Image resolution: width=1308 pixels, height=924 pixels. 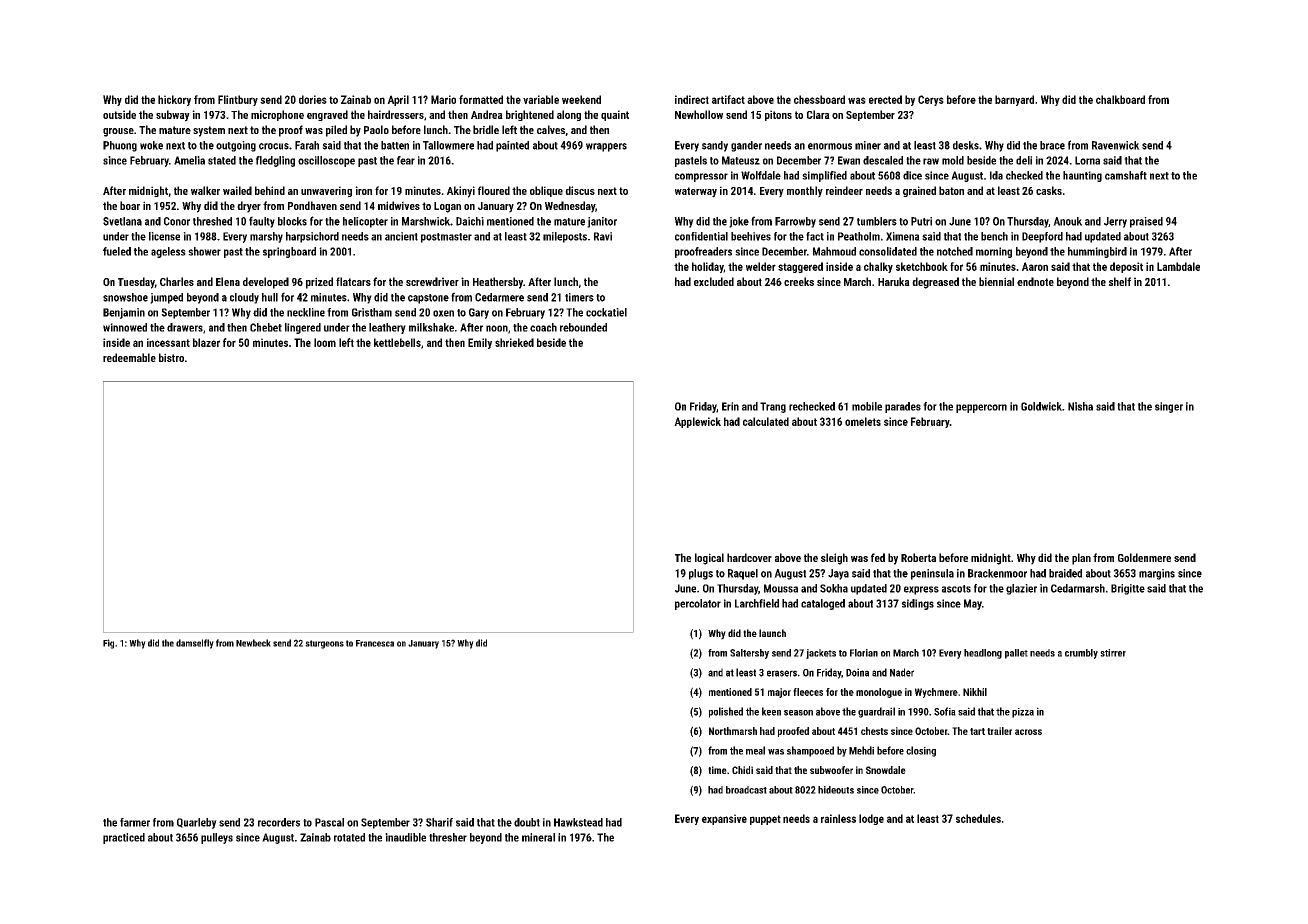 What do you see at coordinates (512, 146) in the page?
I see `painted` at bounding box center [512, 146].
